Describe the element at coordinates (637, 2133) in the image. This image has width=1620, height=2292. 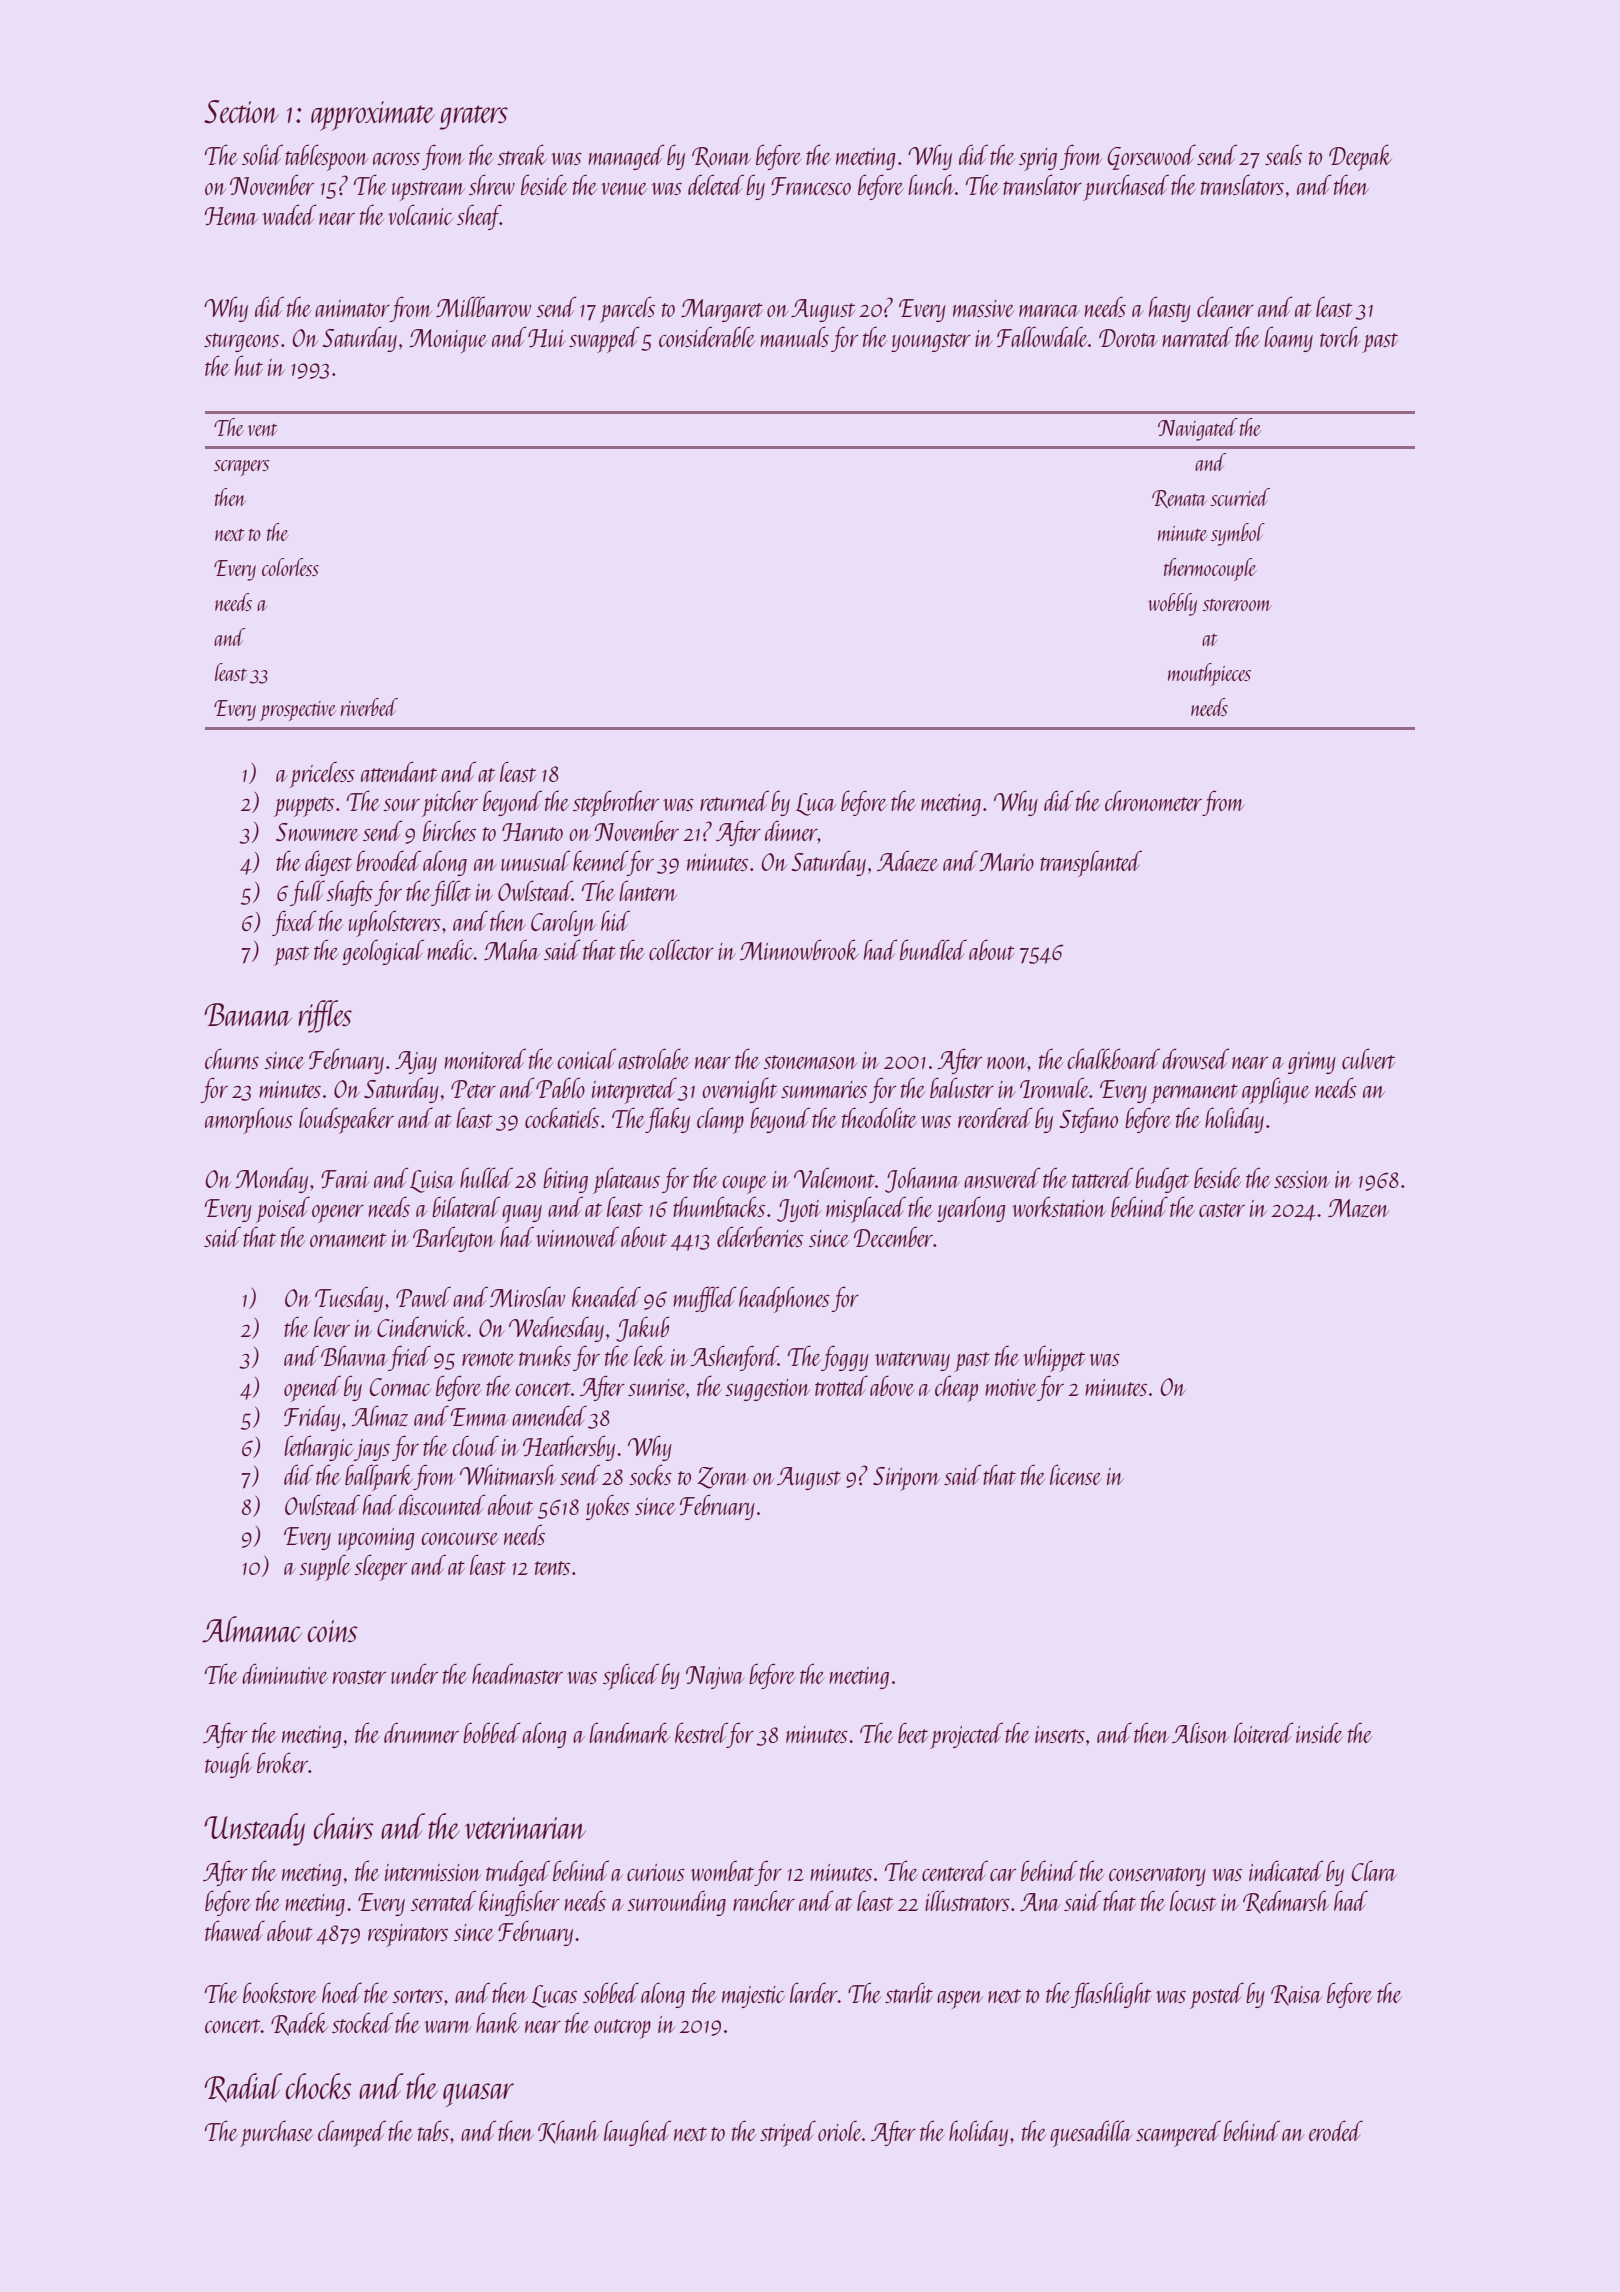
I see `laughed` at that location.
